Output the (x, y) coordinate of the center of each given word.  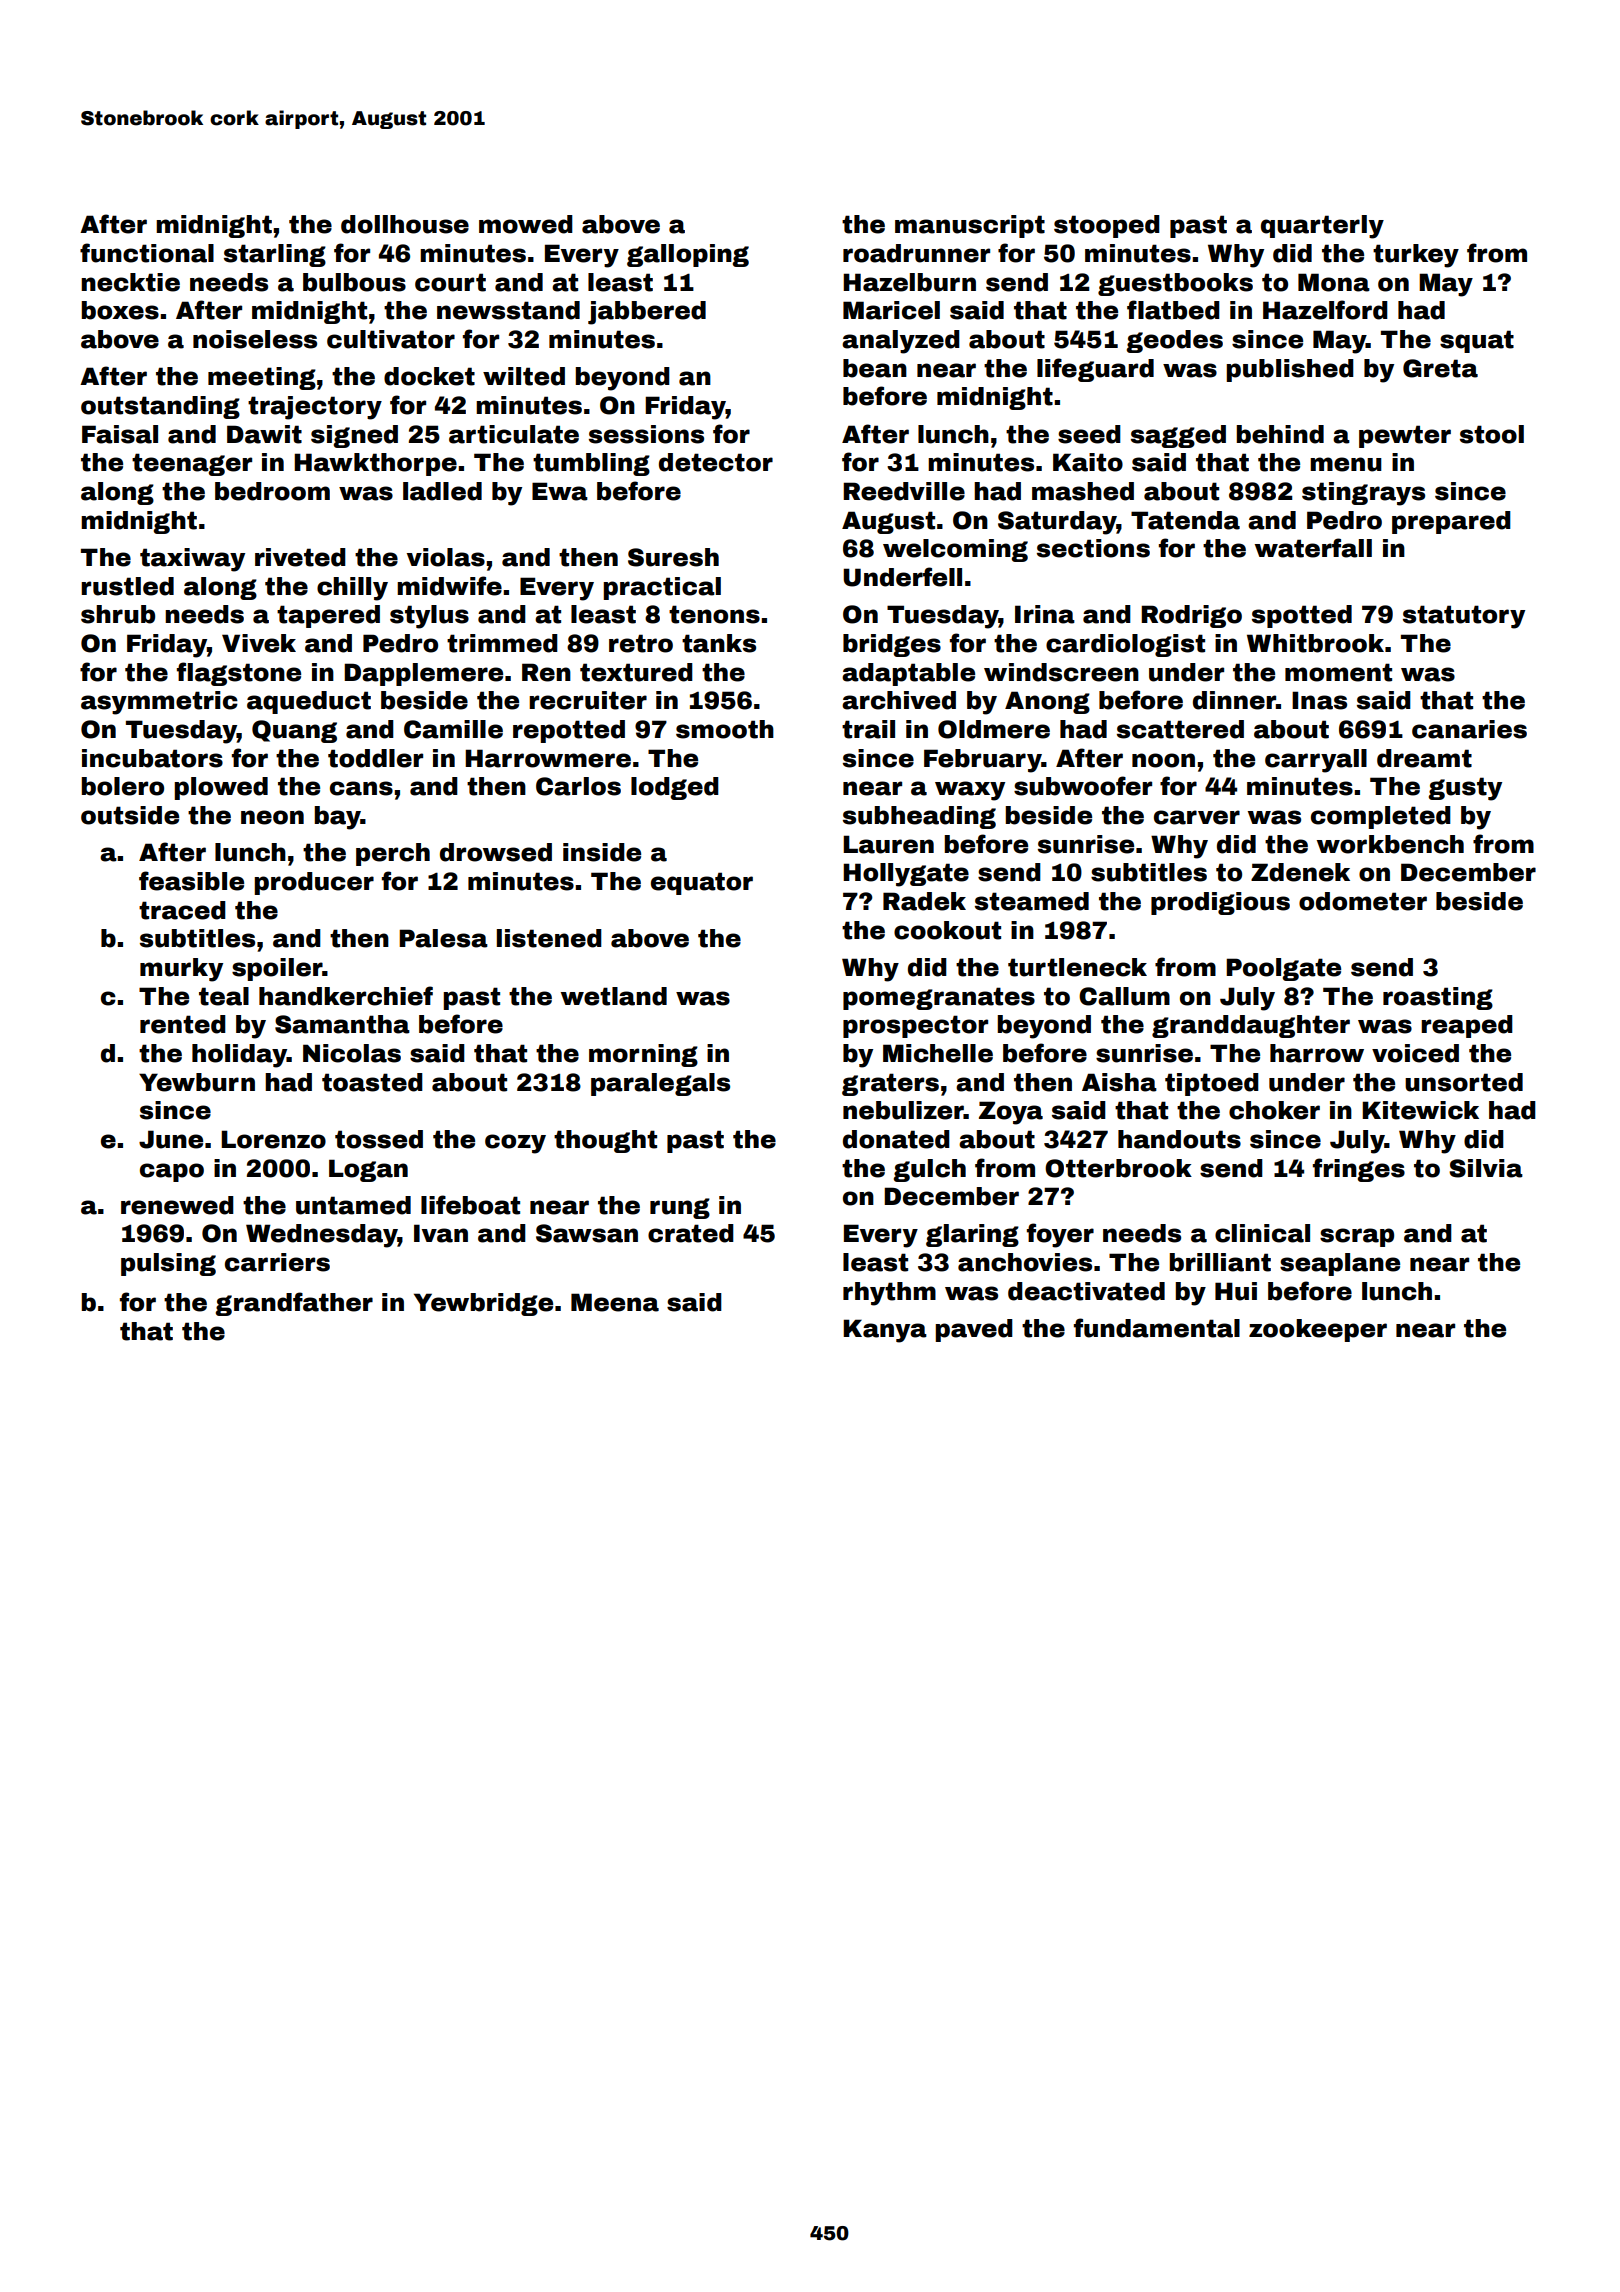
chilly (352, 589)
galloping (688, 255)
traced (182, 910)
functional (147, 253)
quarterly (1322, 227)
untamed (353, 1205)
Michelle (938, 1053)
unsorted (1464, 1082)
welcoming (955, 550)
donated (896, 1139)
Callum (1124, 996)
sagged (1178, 436)
